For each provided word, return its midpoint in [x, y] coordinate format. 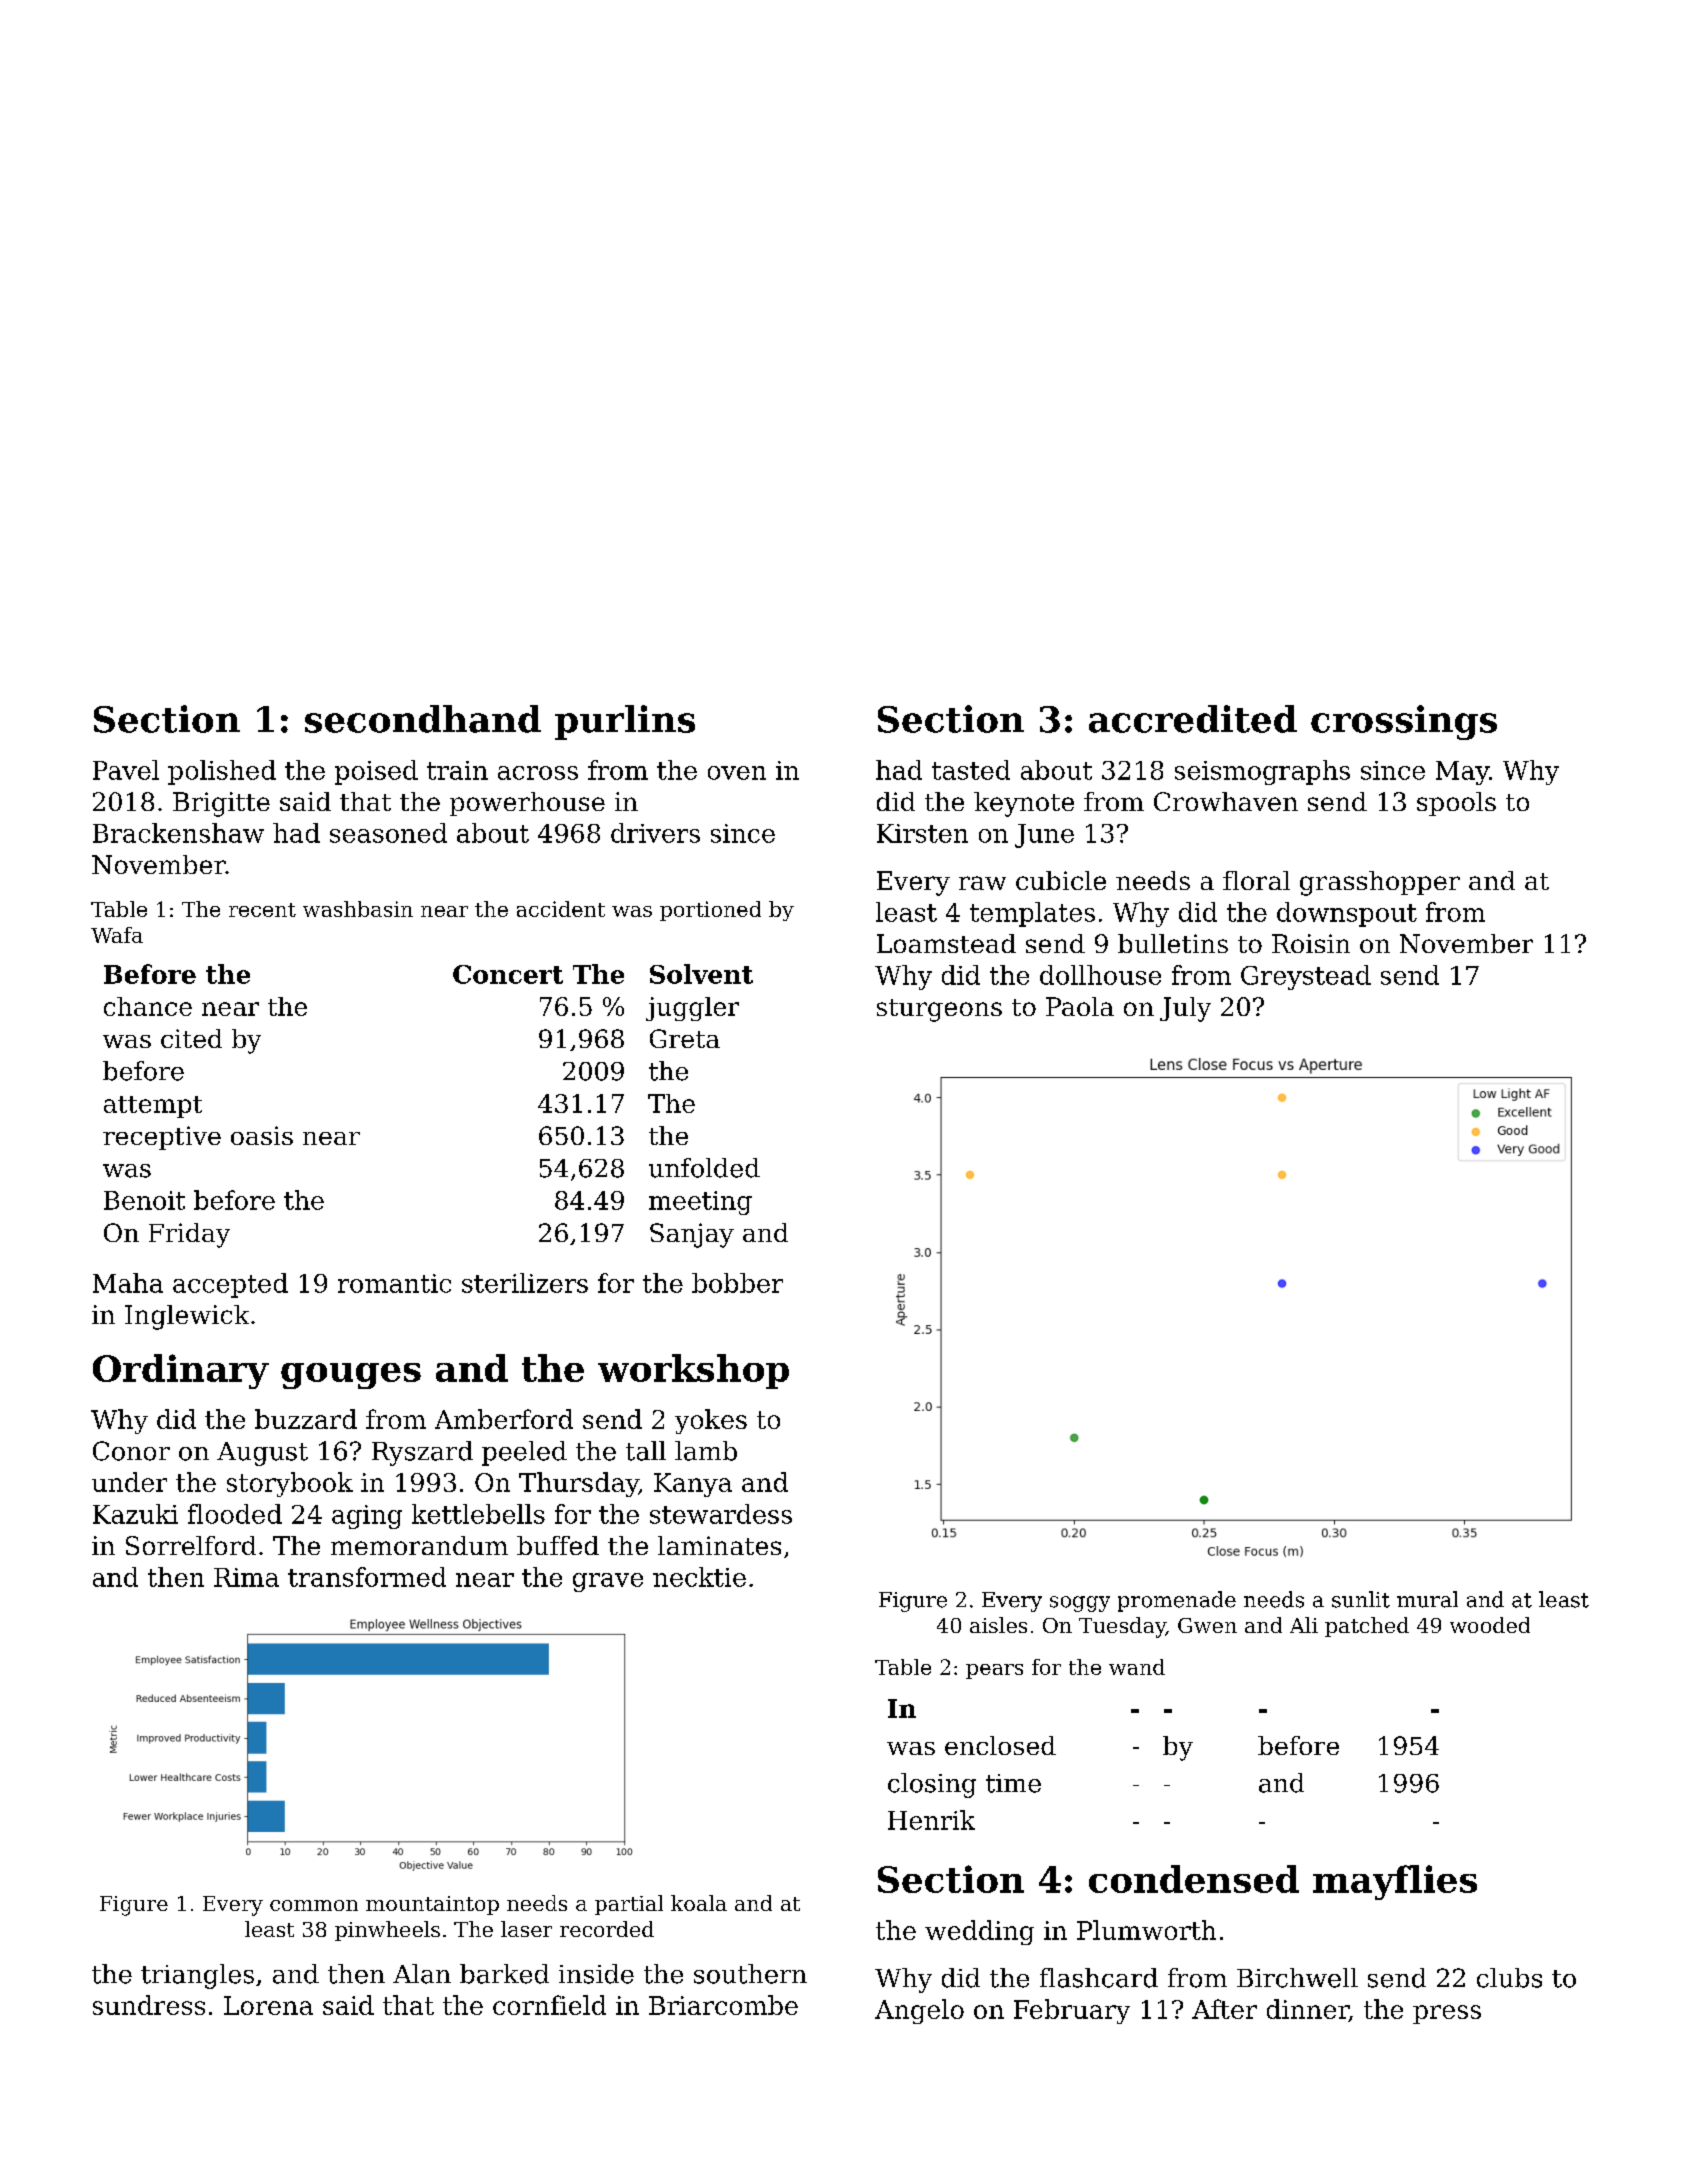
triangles [197, 1976]
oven [737, 773]
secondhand [423, 719]
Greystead [1306, 977]
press [1447, 2014]
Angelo [919, 2011]
